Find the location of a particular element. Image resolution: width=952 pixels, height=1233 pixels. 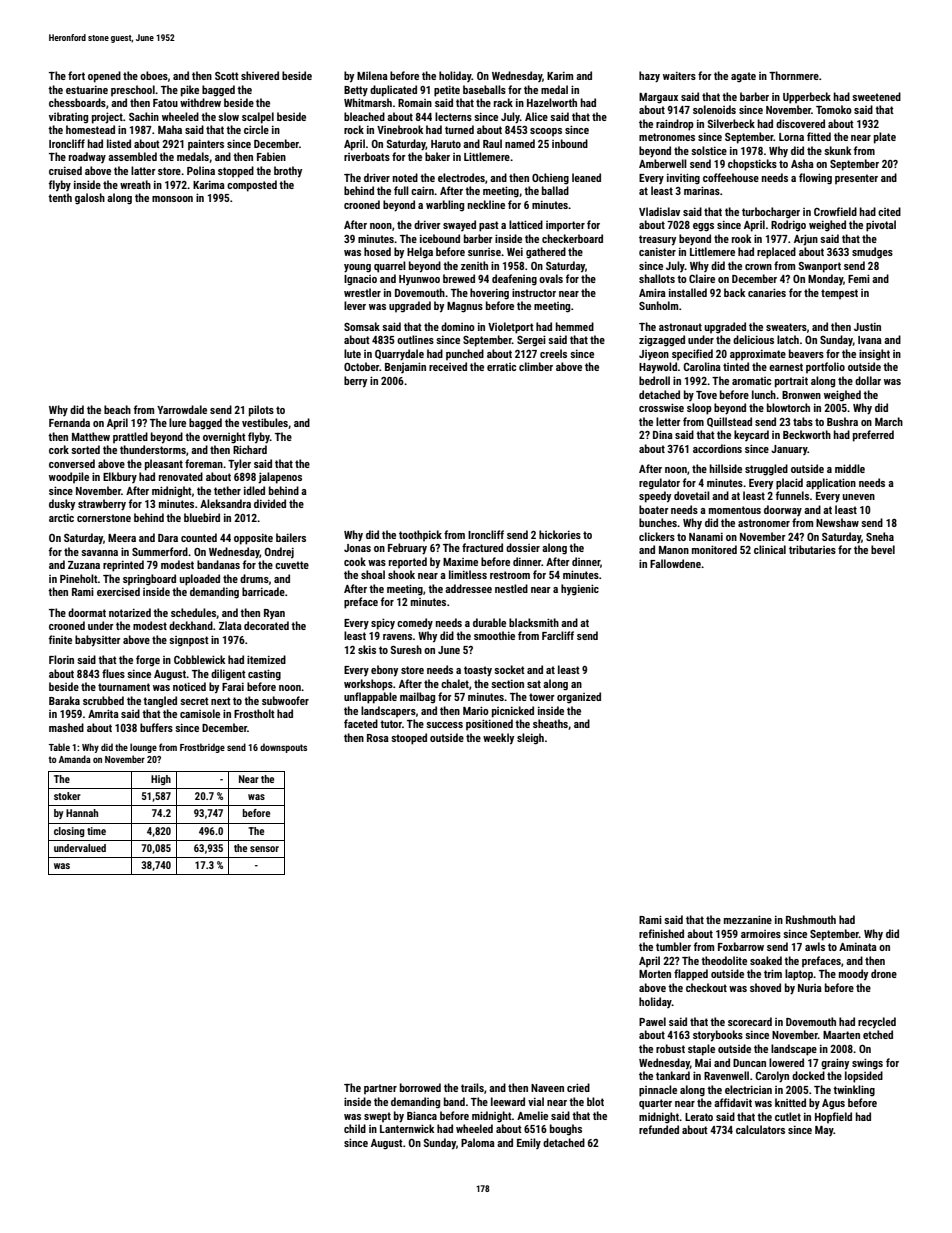

Jonas is located at coordinates (357, 548).
